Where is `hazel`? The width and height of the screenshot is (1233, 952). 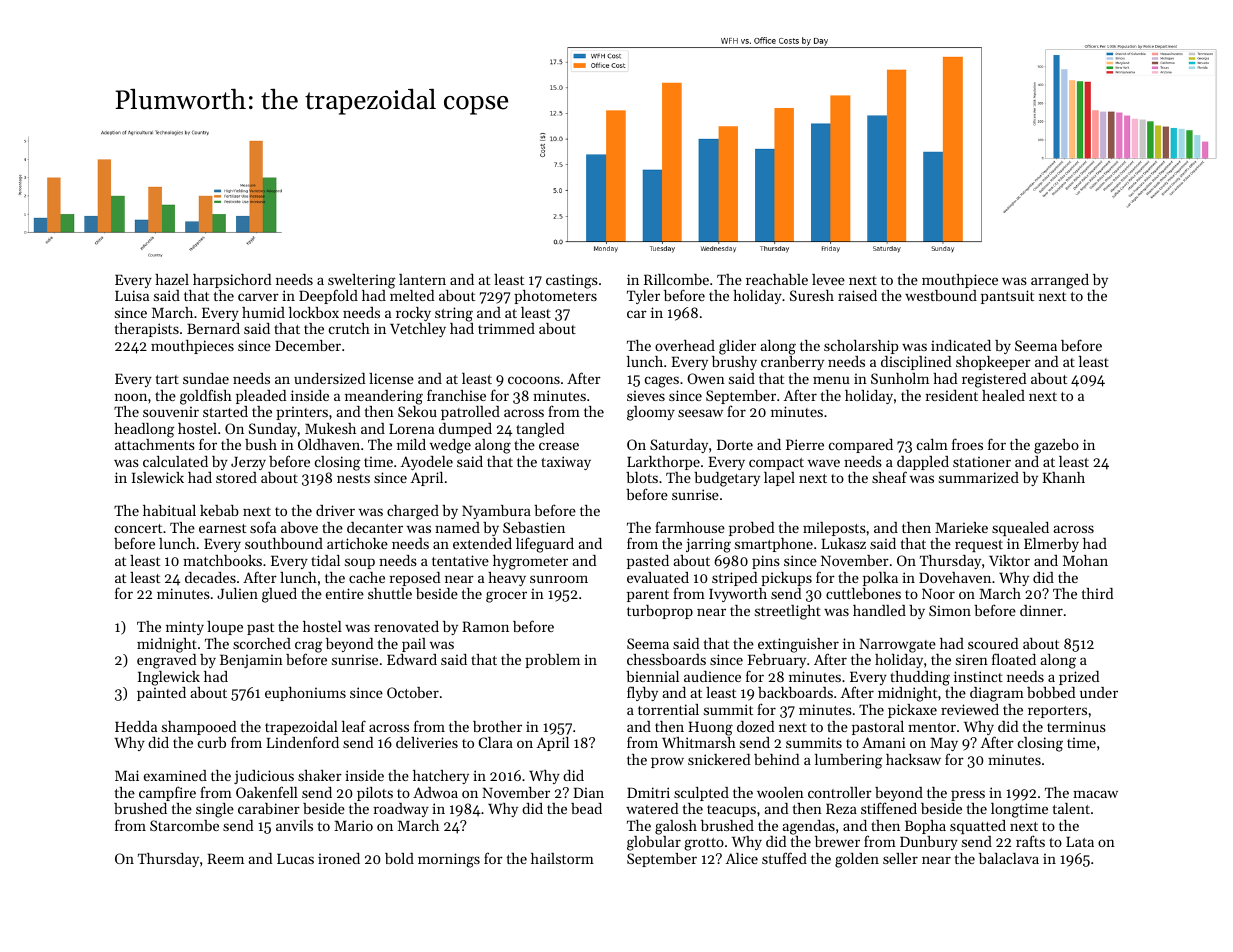 hazel is located at coordinates (172, 279).
